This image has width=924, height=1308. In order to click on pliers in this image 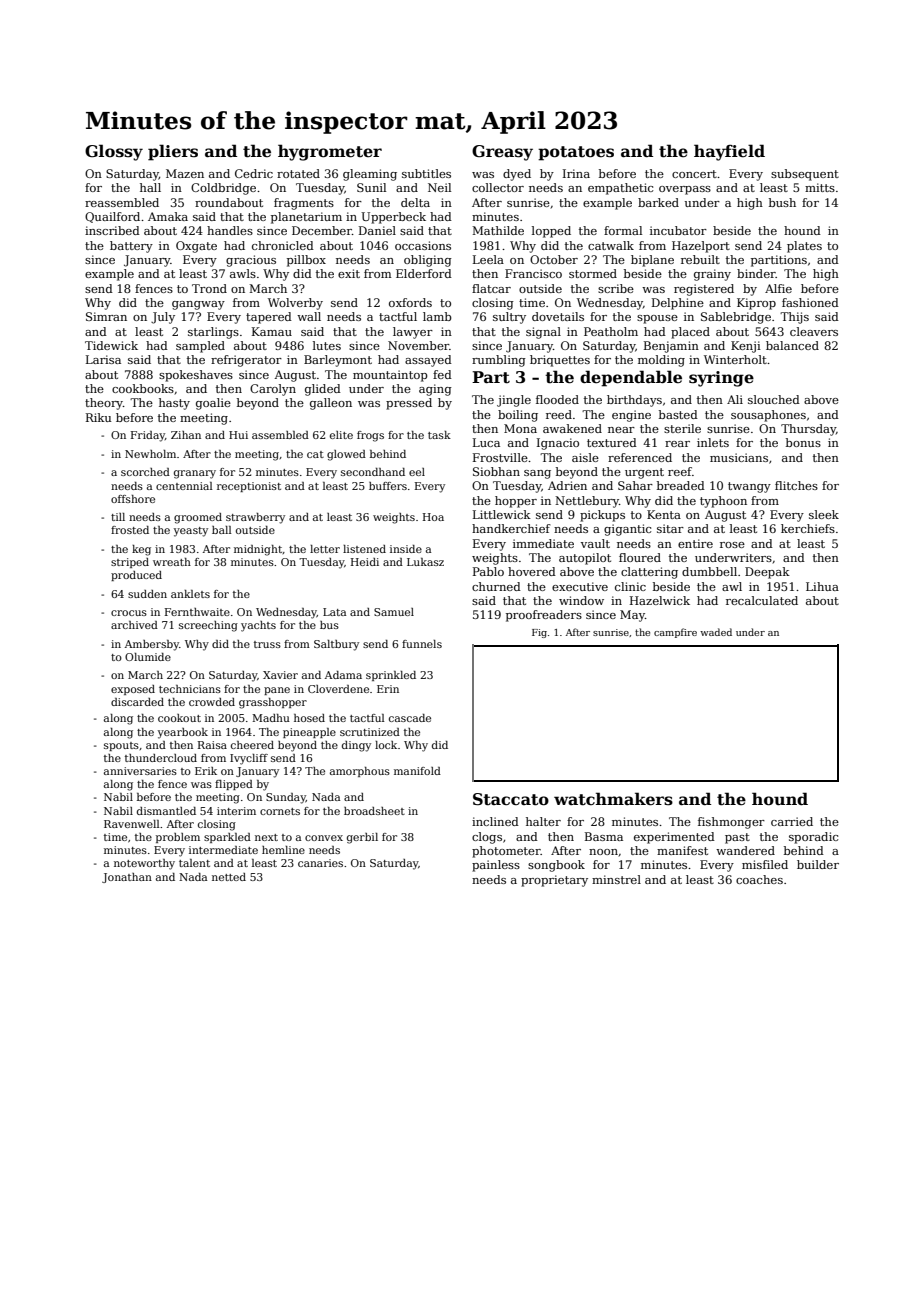, I will do `click(173, 152)`.
